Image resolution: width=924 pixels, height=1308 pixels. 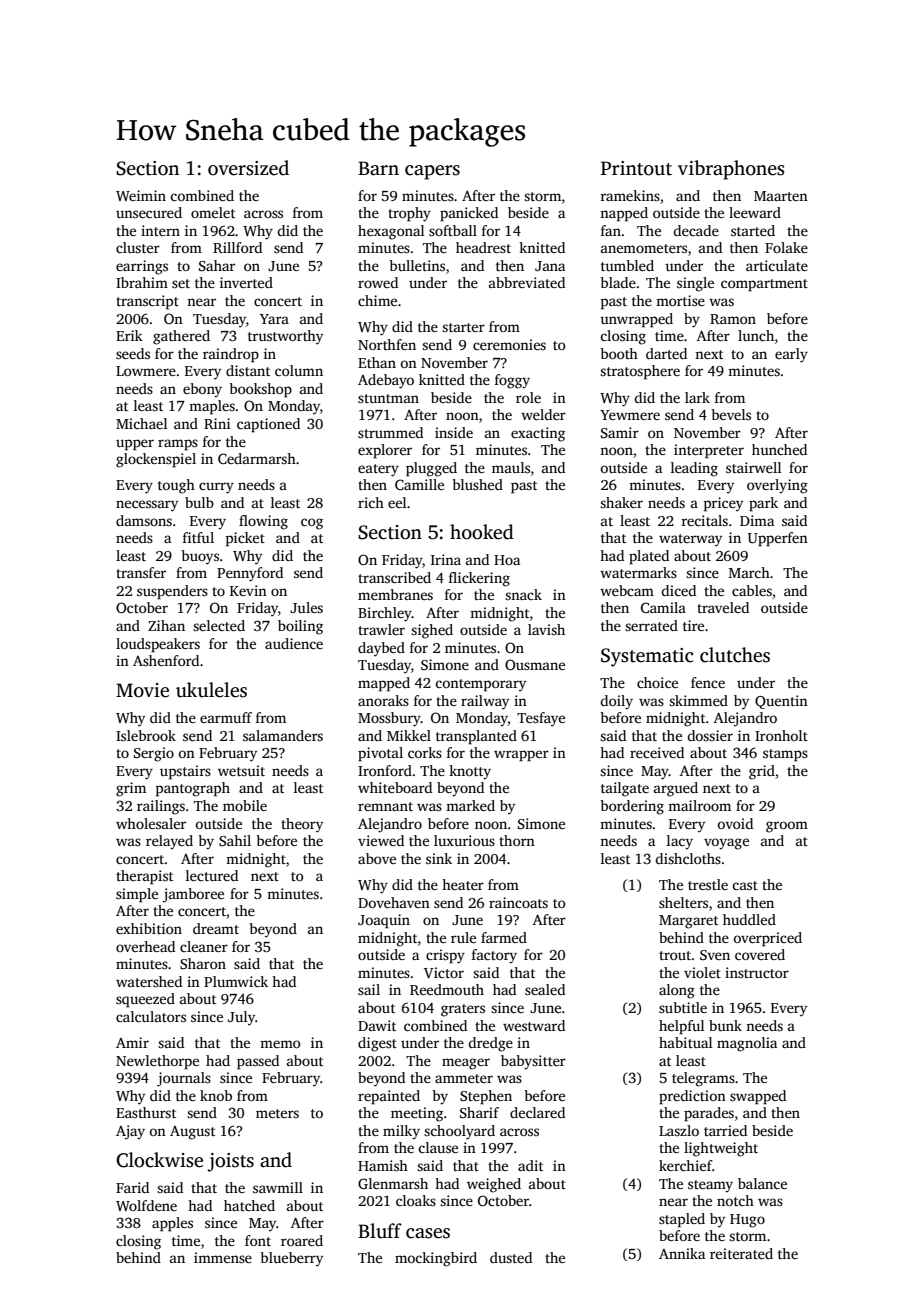 I want to click on overhead, so click(x=145, y=946).
